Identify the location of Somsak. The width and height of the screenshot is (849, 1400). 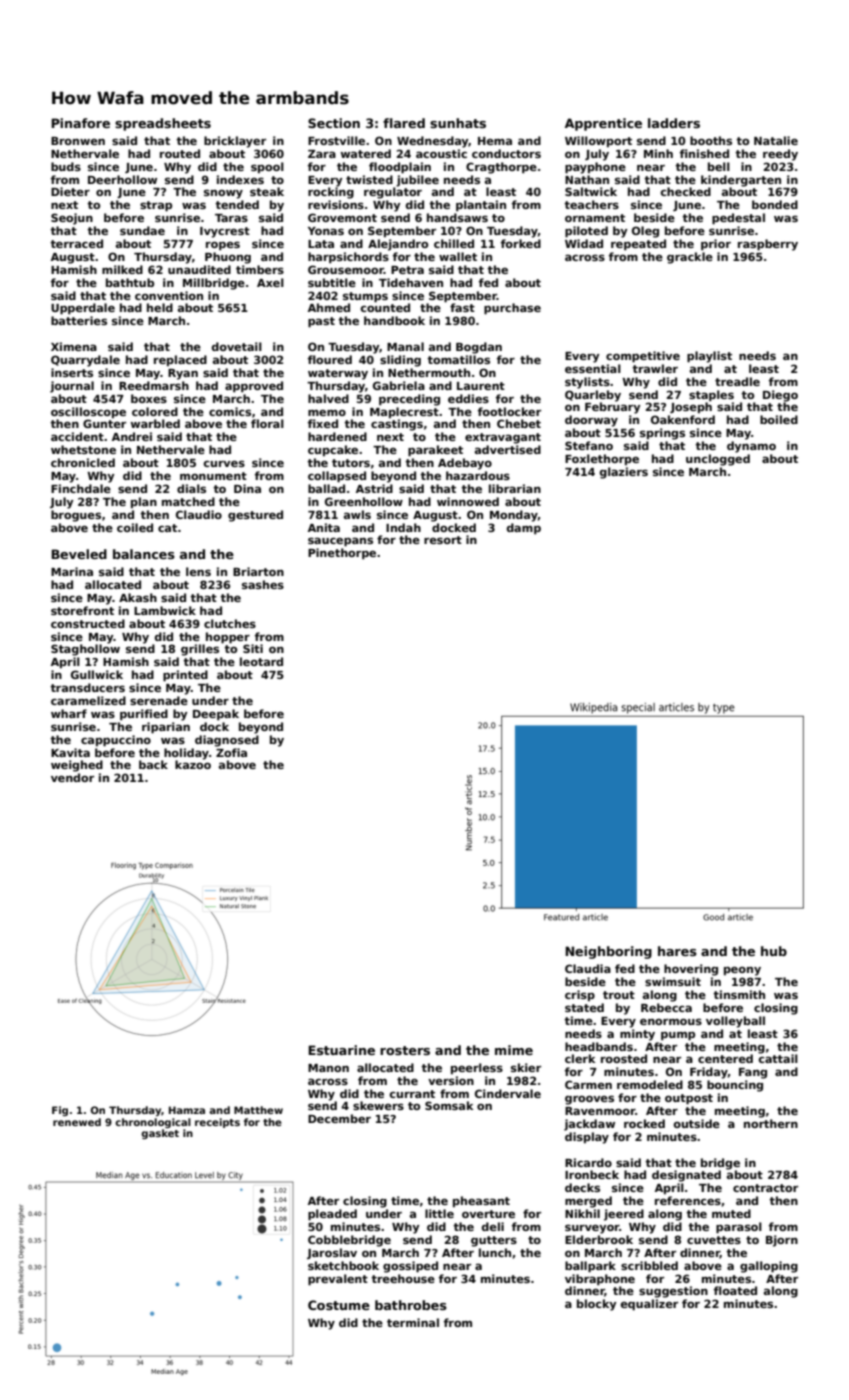
(449, 1105).
